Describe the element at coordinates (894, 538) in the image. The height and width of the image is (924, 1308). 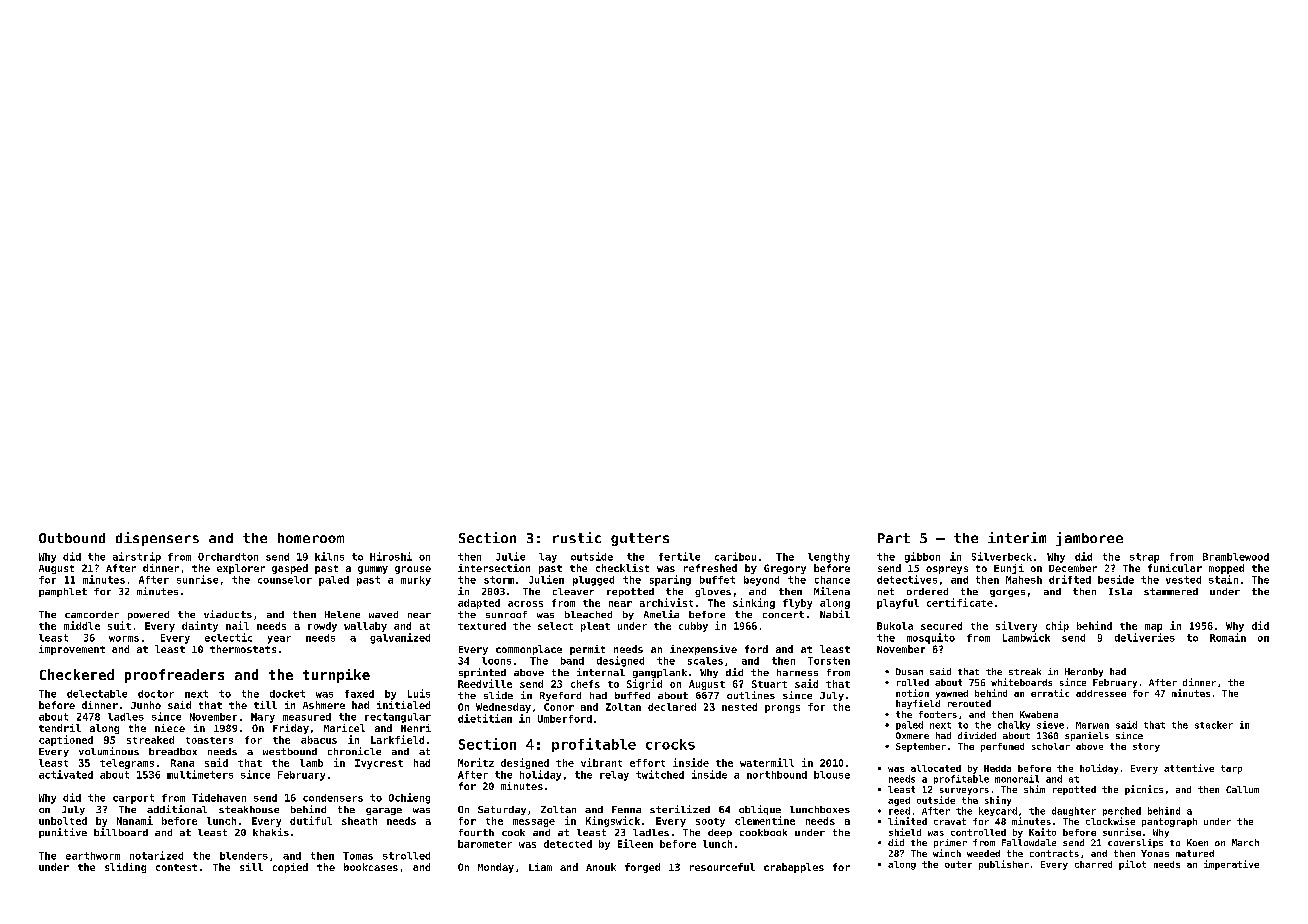
I see `Part` at that location.
